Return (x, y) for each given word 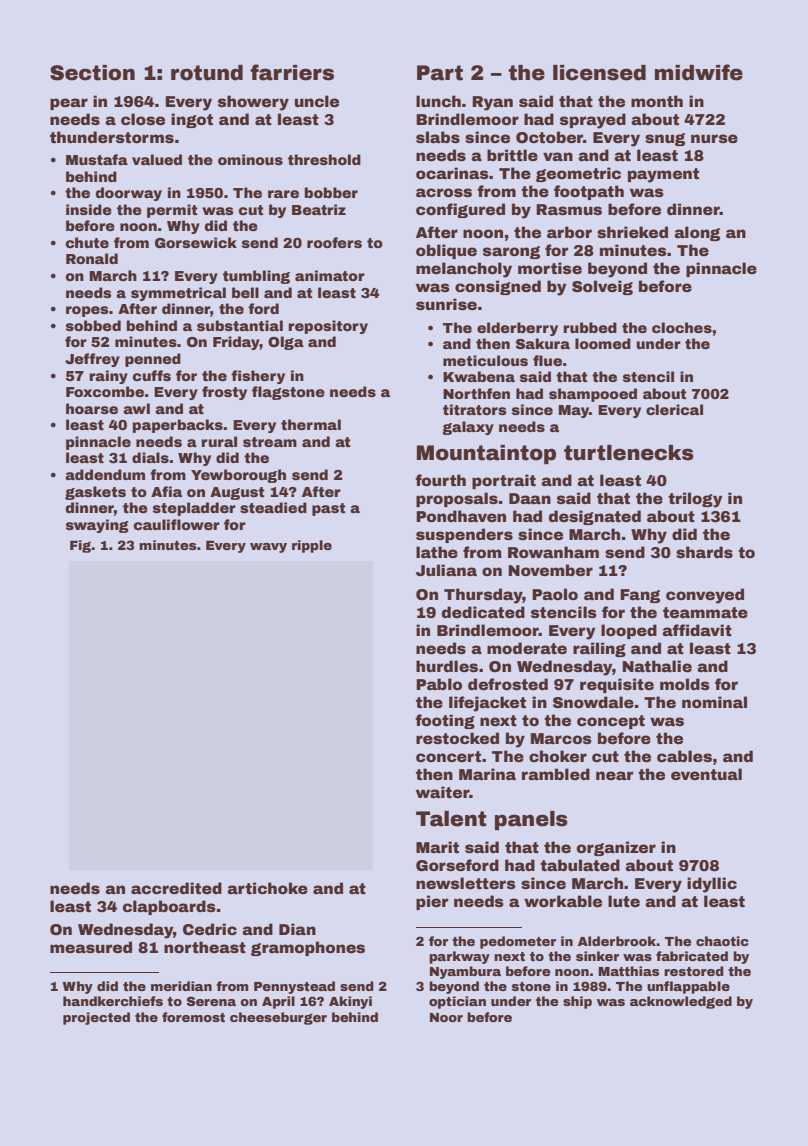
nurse (714, 138)
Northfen (476, 393)
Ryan (492, 103)
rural (219, 441)
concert (448, 756)
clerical (674, 409)
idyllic (712, 885)
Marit (437, 847)
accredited (176, 888)
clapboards (169, 907)
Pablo (439, 684)
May (573, 411)
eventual (706, 774)
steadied (273, 507)
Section (92, 73)
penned (153, 360)
